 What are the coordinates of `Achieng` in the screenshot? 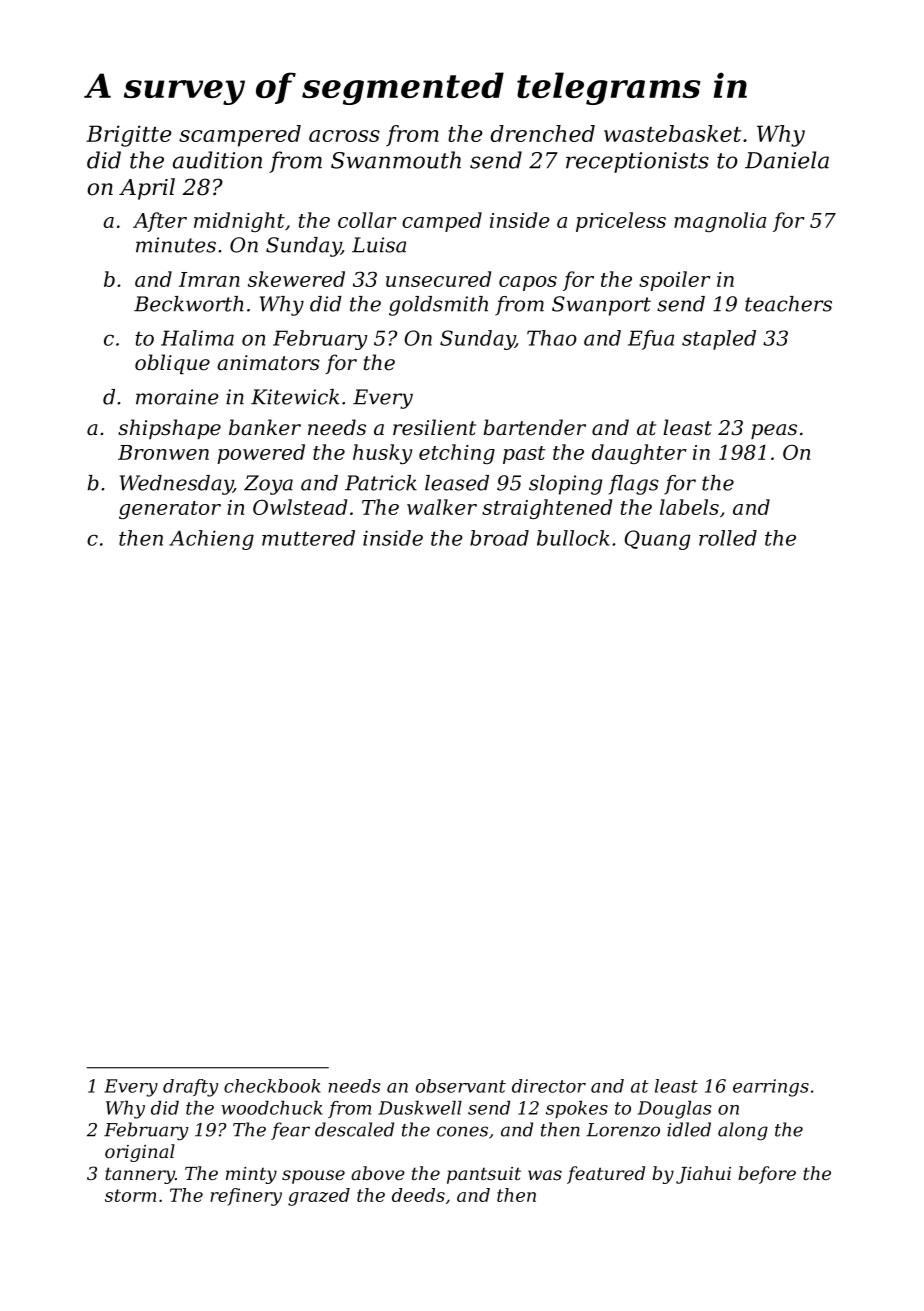 It's located at (211, 540).
